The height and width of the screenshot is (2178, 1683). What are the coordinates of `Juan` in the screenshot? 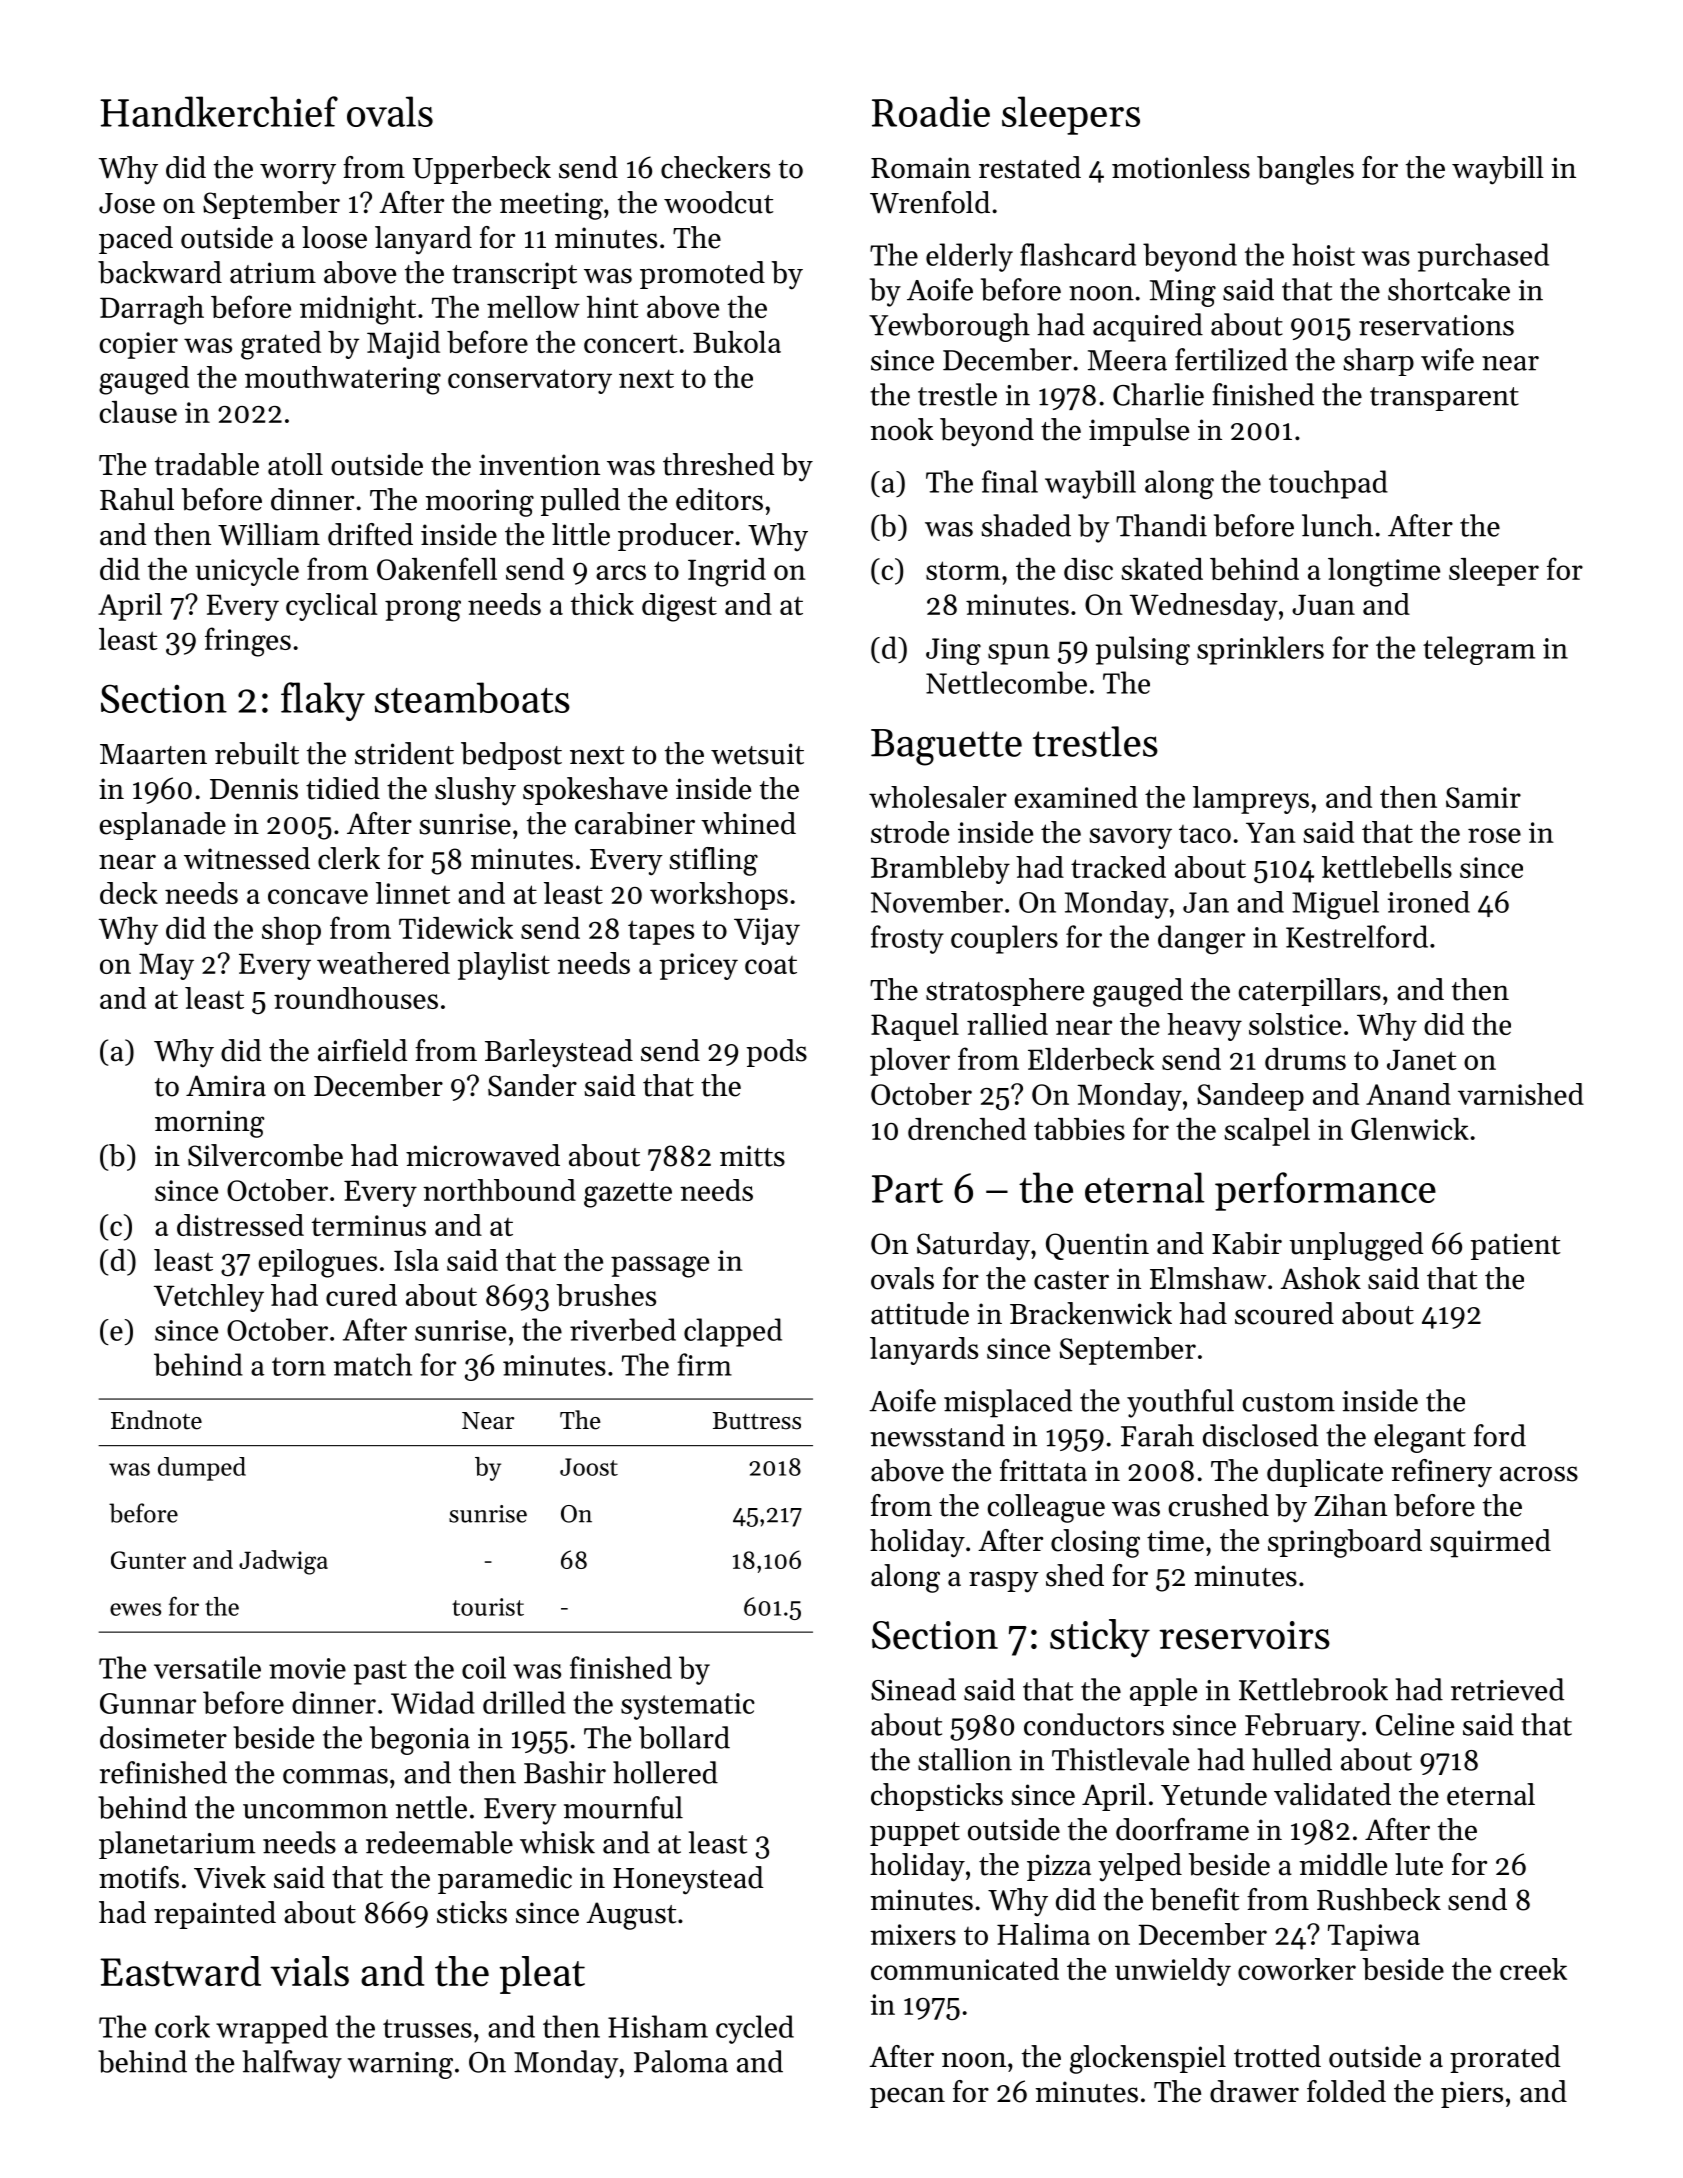 It's located at (1323, 604).
